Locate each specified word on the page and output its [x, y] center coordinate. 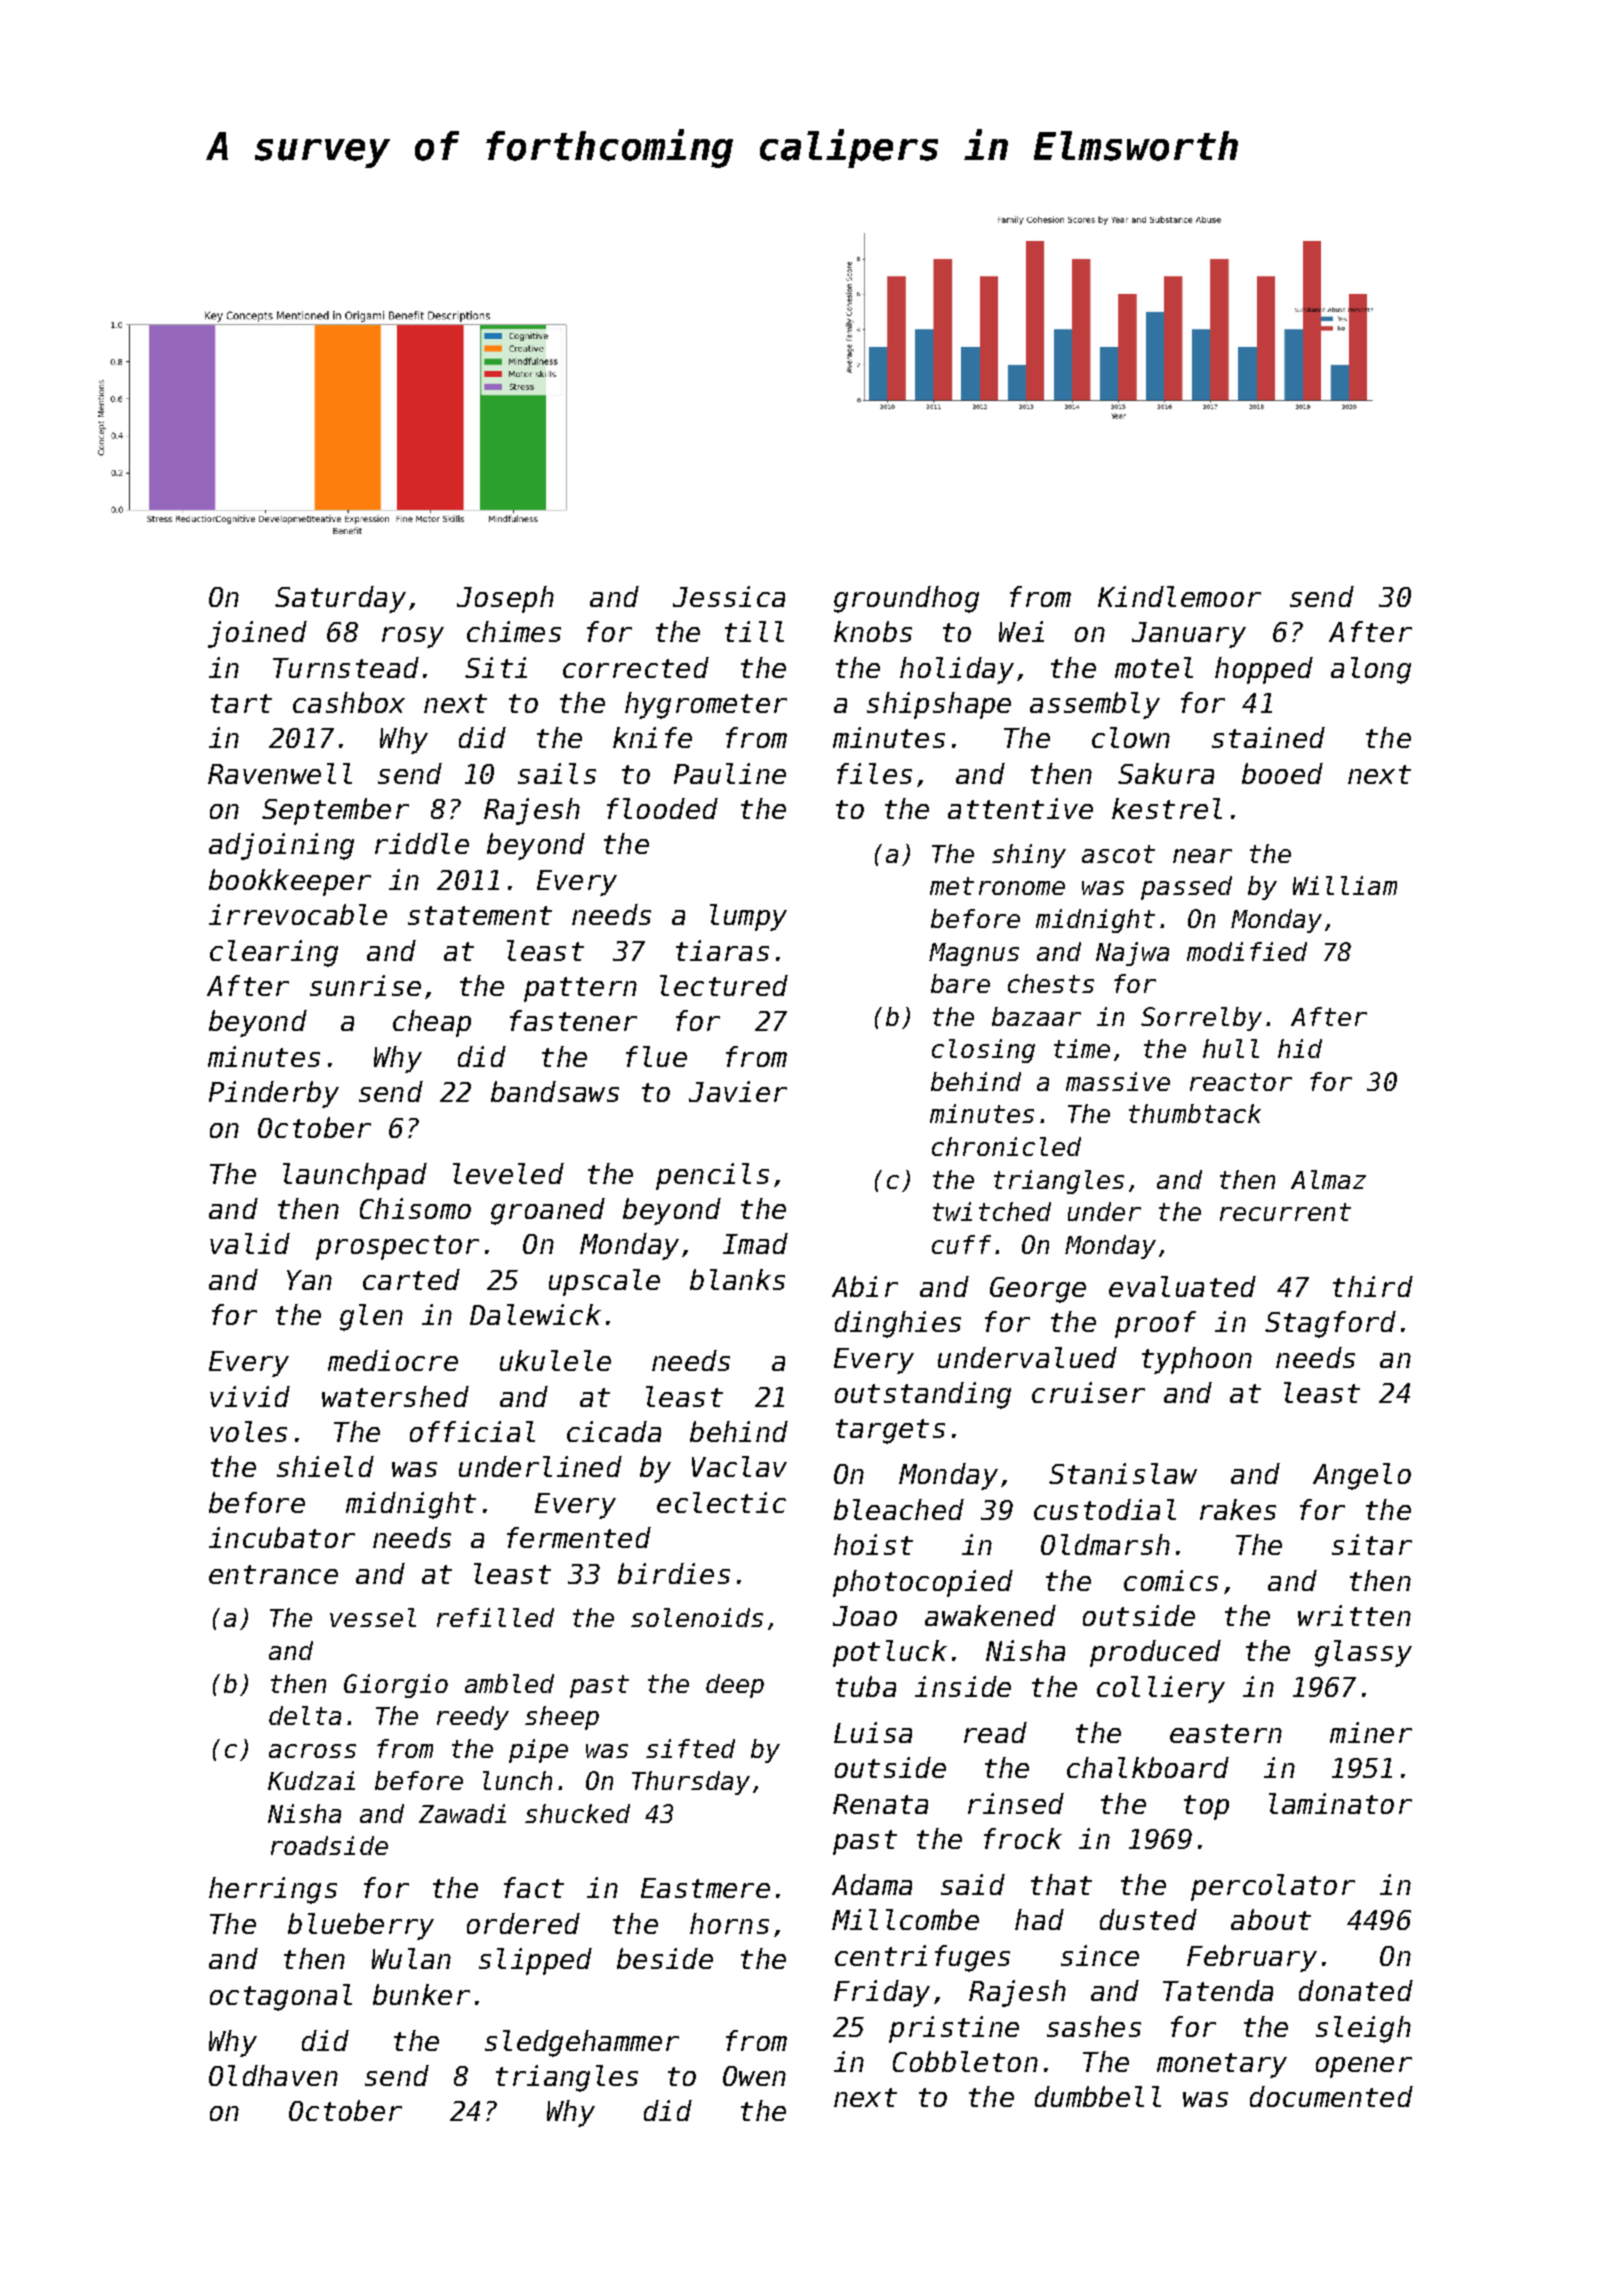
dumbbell [1098, 2096]
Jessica [729, 596]
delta [305, 1715]
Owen [754, 2076]
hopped [1264, 670]
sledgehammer [582, 2043]
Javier [738, 1091]
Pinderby [274, 1094]
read [995, 1732]
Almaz [1328, 1179]
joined [257, 634]
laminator [1340, 1803]
